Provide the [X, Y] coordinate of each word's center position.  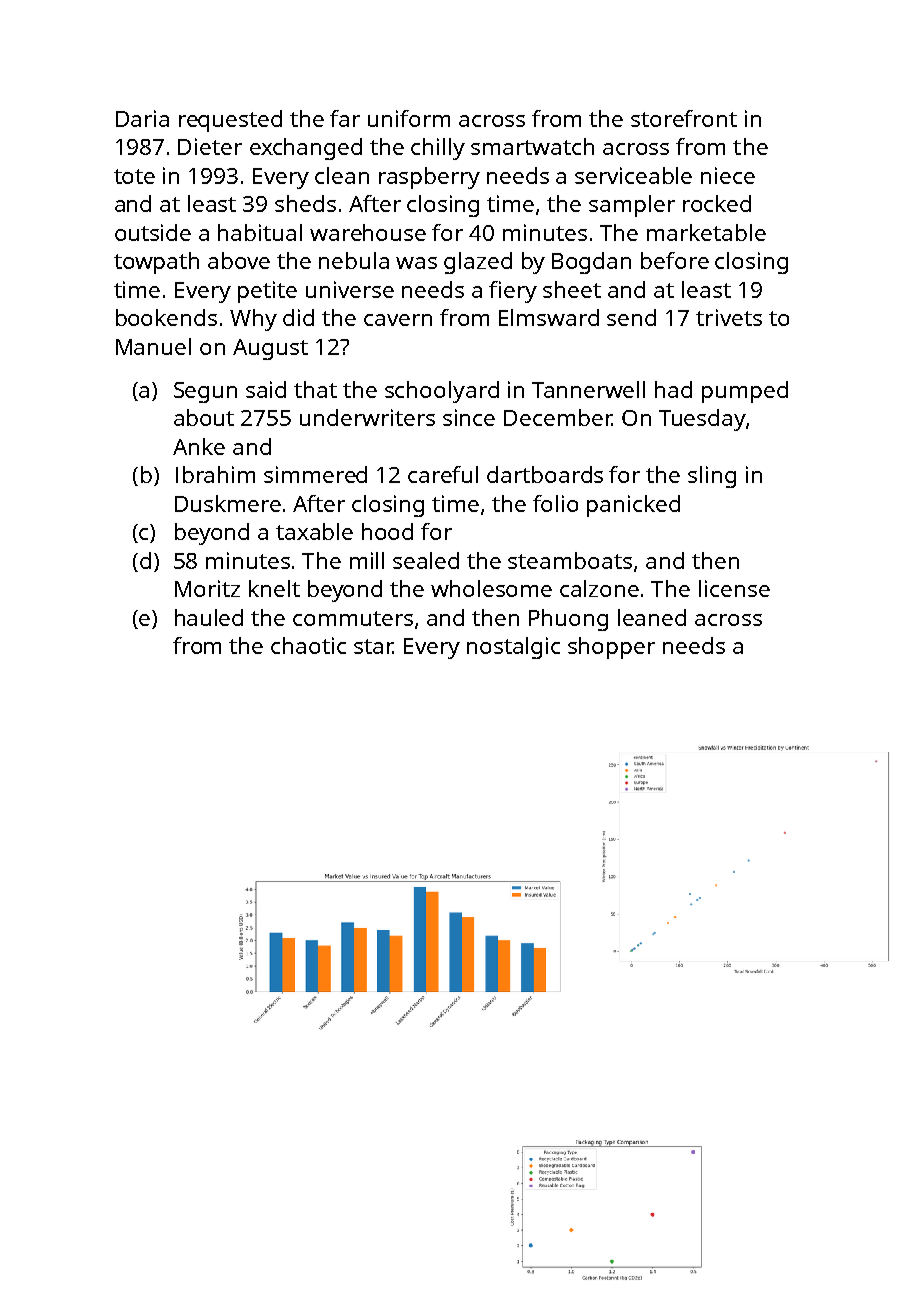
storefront [684, 118]
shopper [611, 648]
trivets [729, 317]
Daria [142, 118]
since [469, 417]
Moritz [207, 588]
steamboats [570, 560]
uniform [409, 118]
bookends [166, 317]
